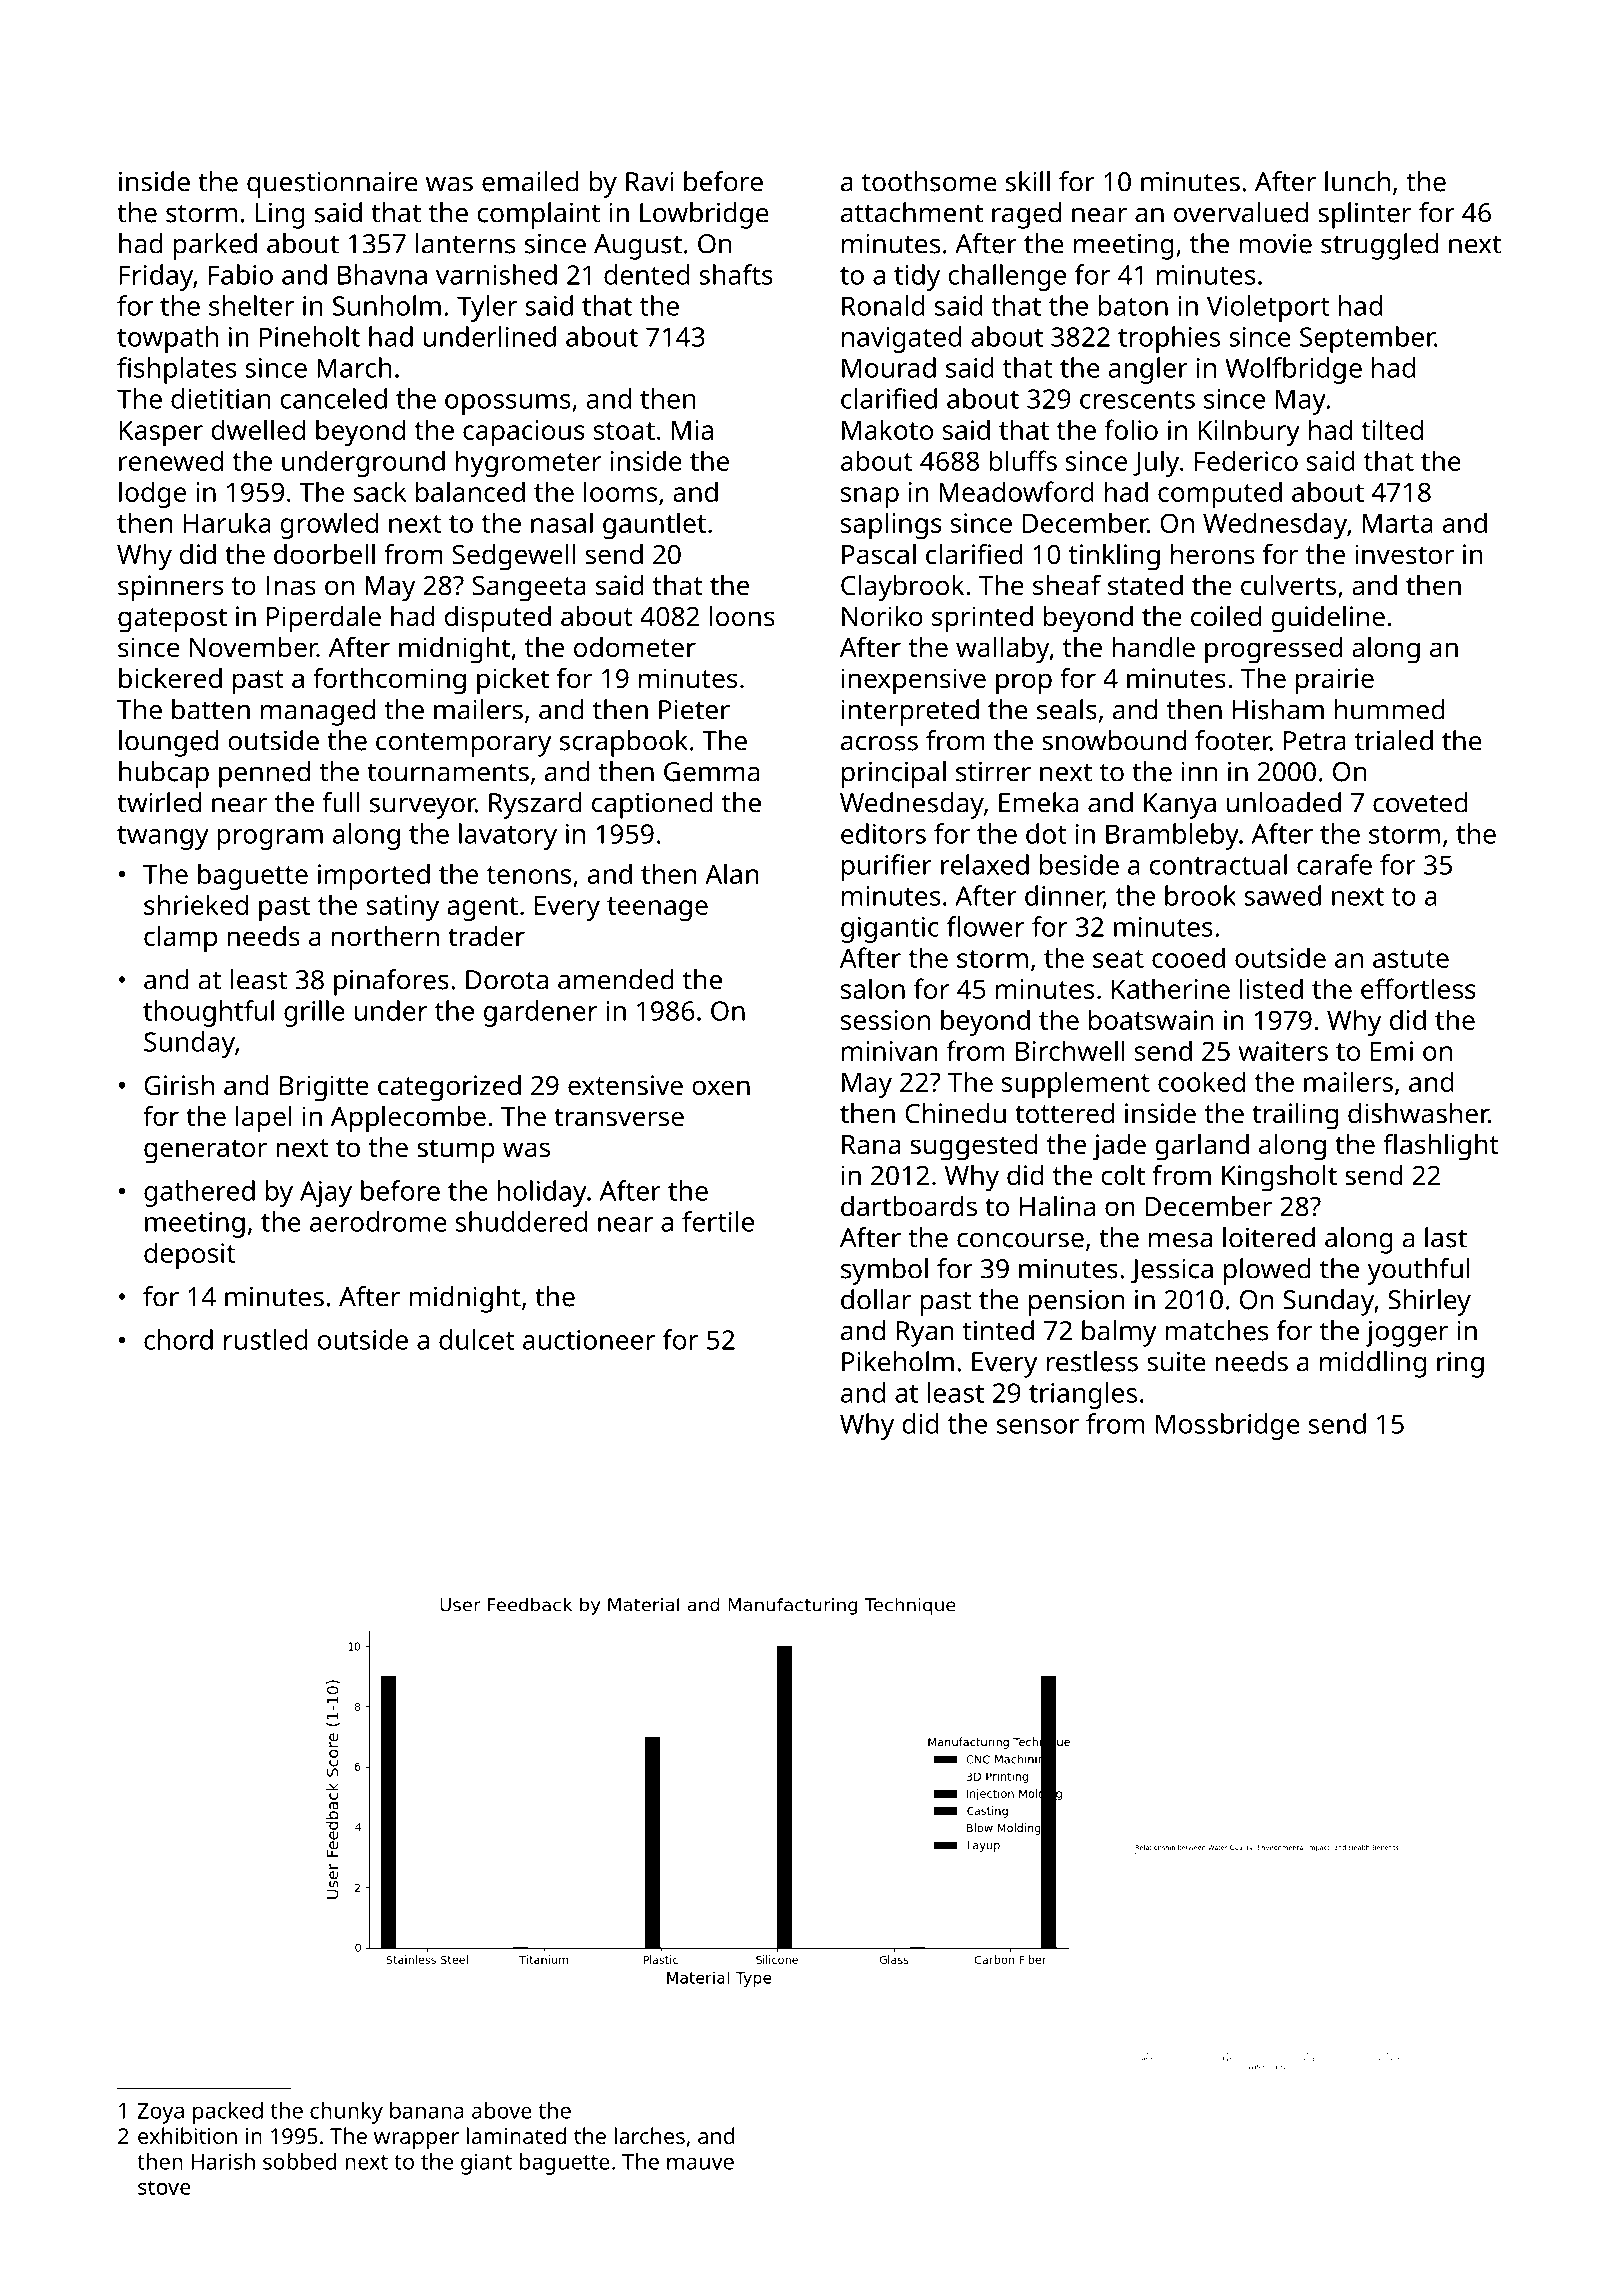 The image size is (1620, 2292). Describe the element at coordinates (178, 1339) in the screenshot. I see `chord` at that location.
